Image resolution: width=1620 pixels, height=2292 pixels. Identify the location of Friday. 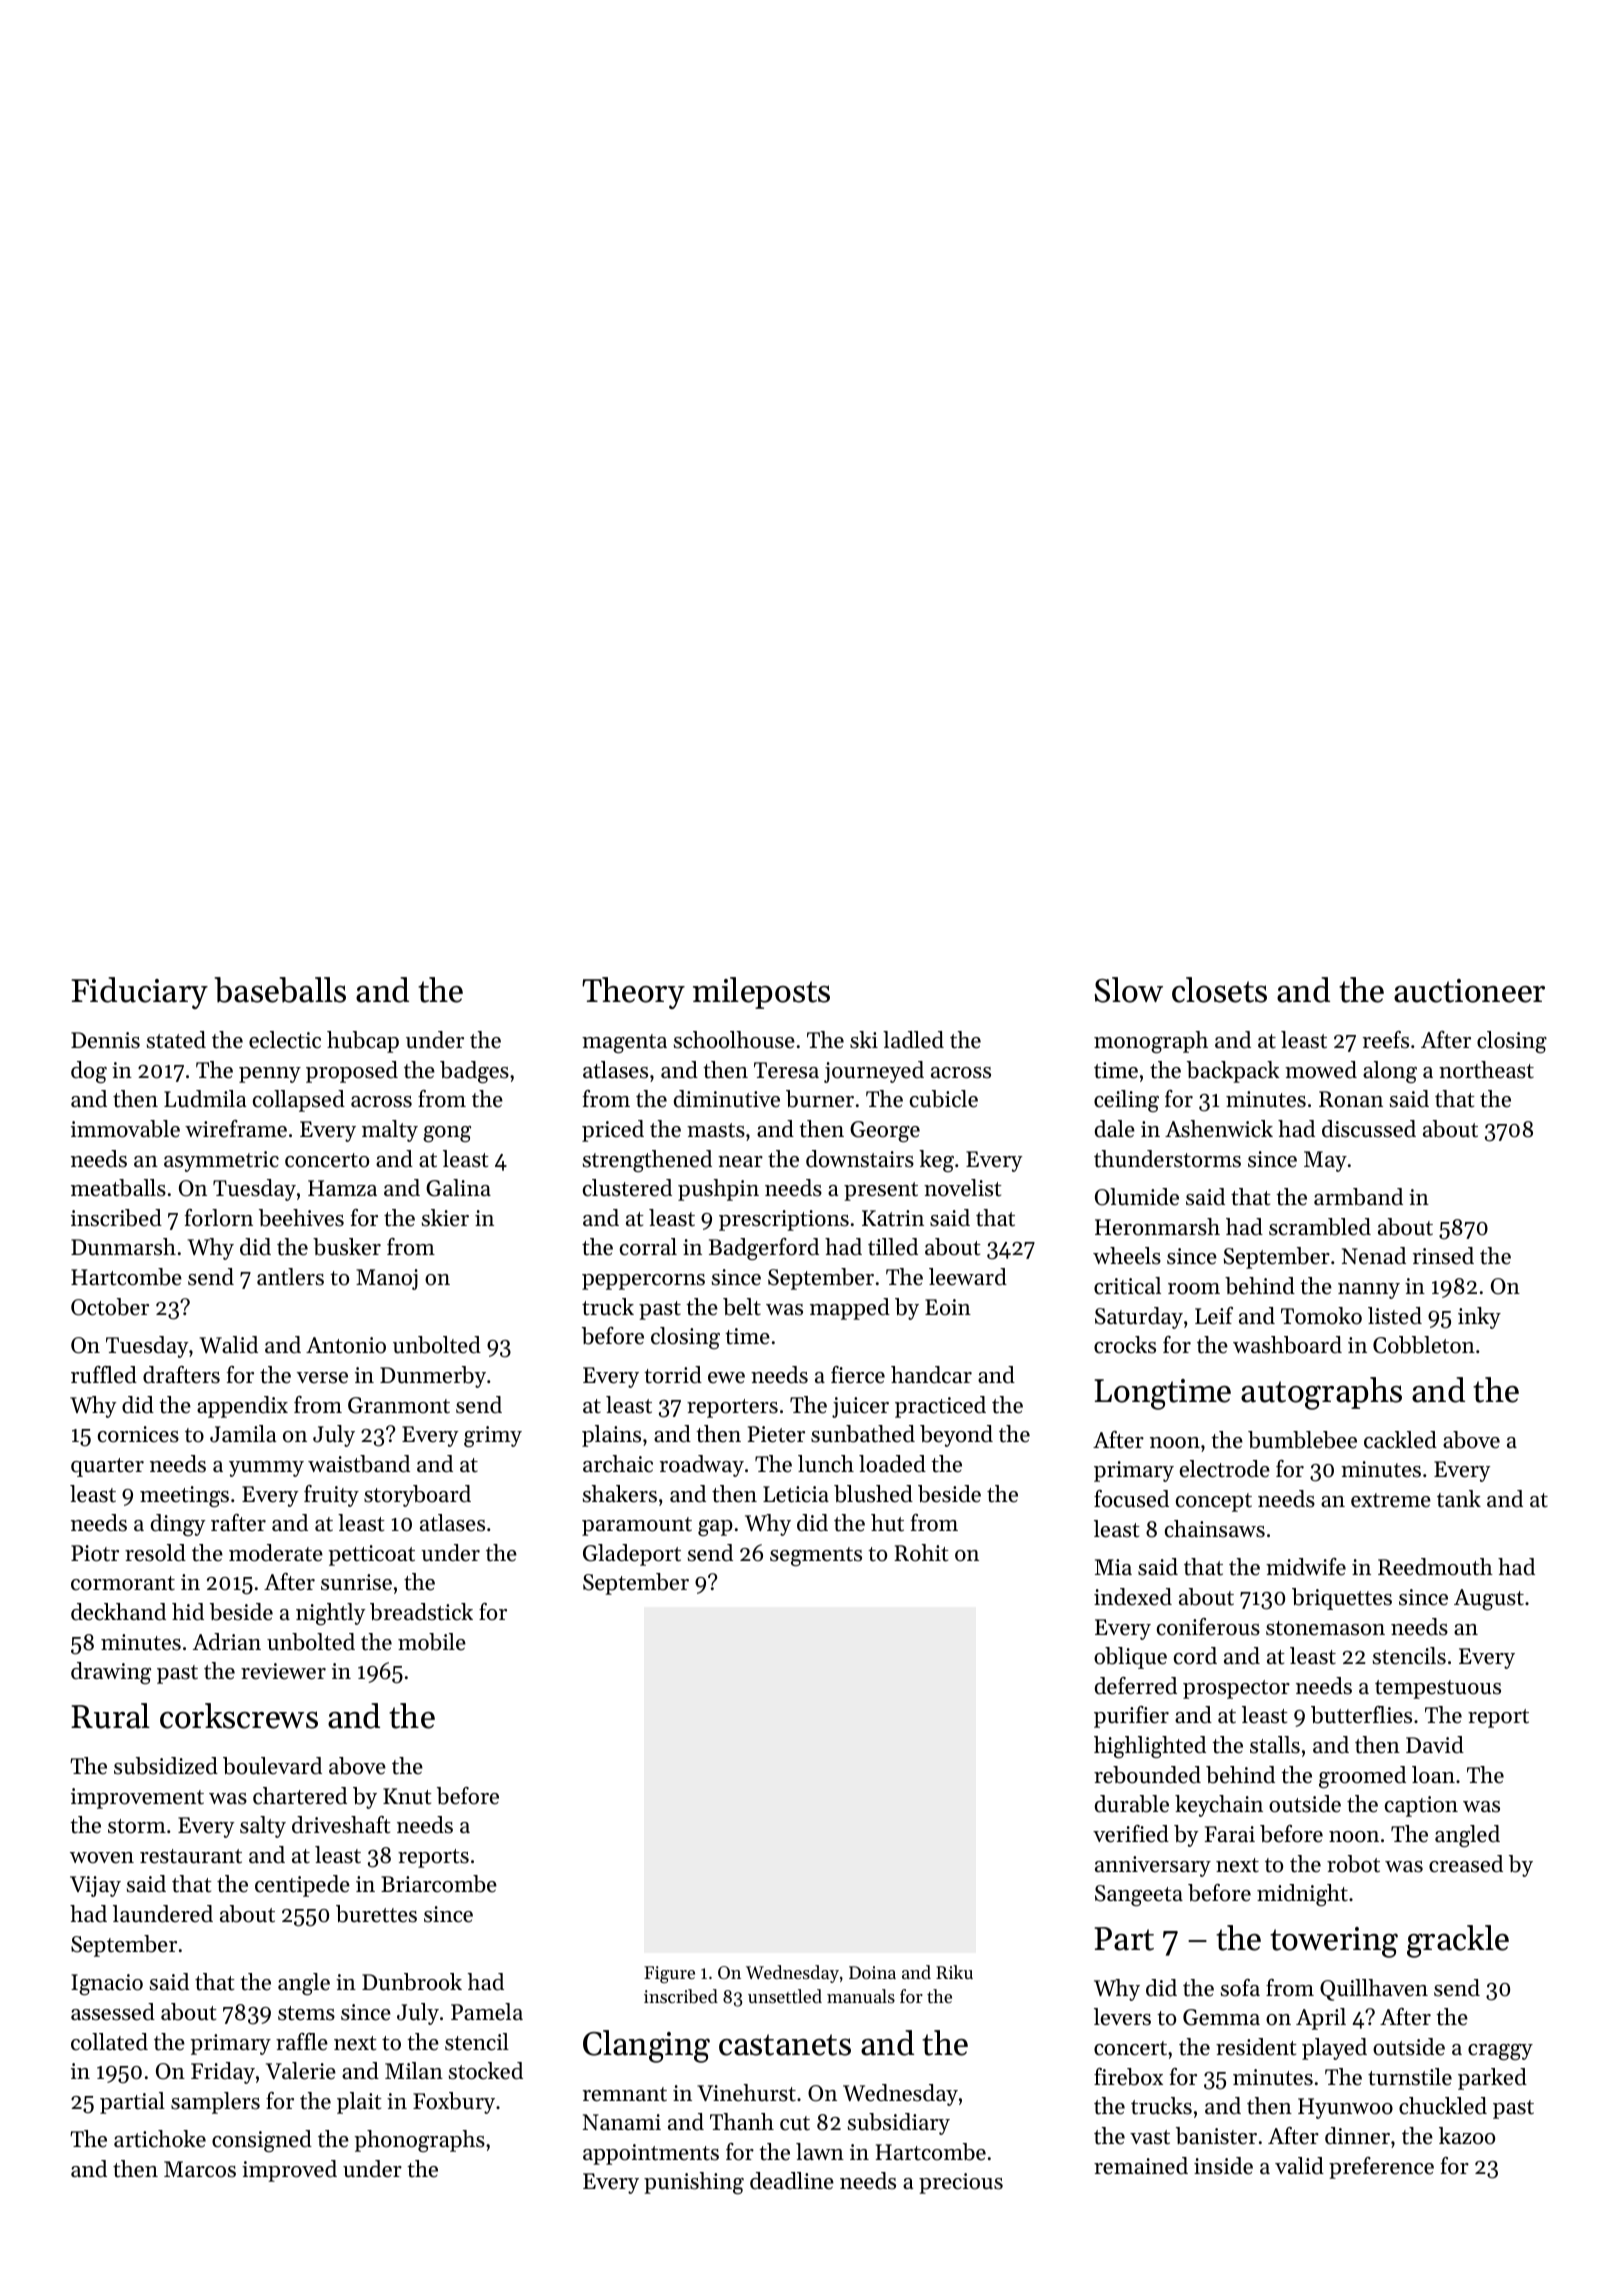
(223, 2073).
